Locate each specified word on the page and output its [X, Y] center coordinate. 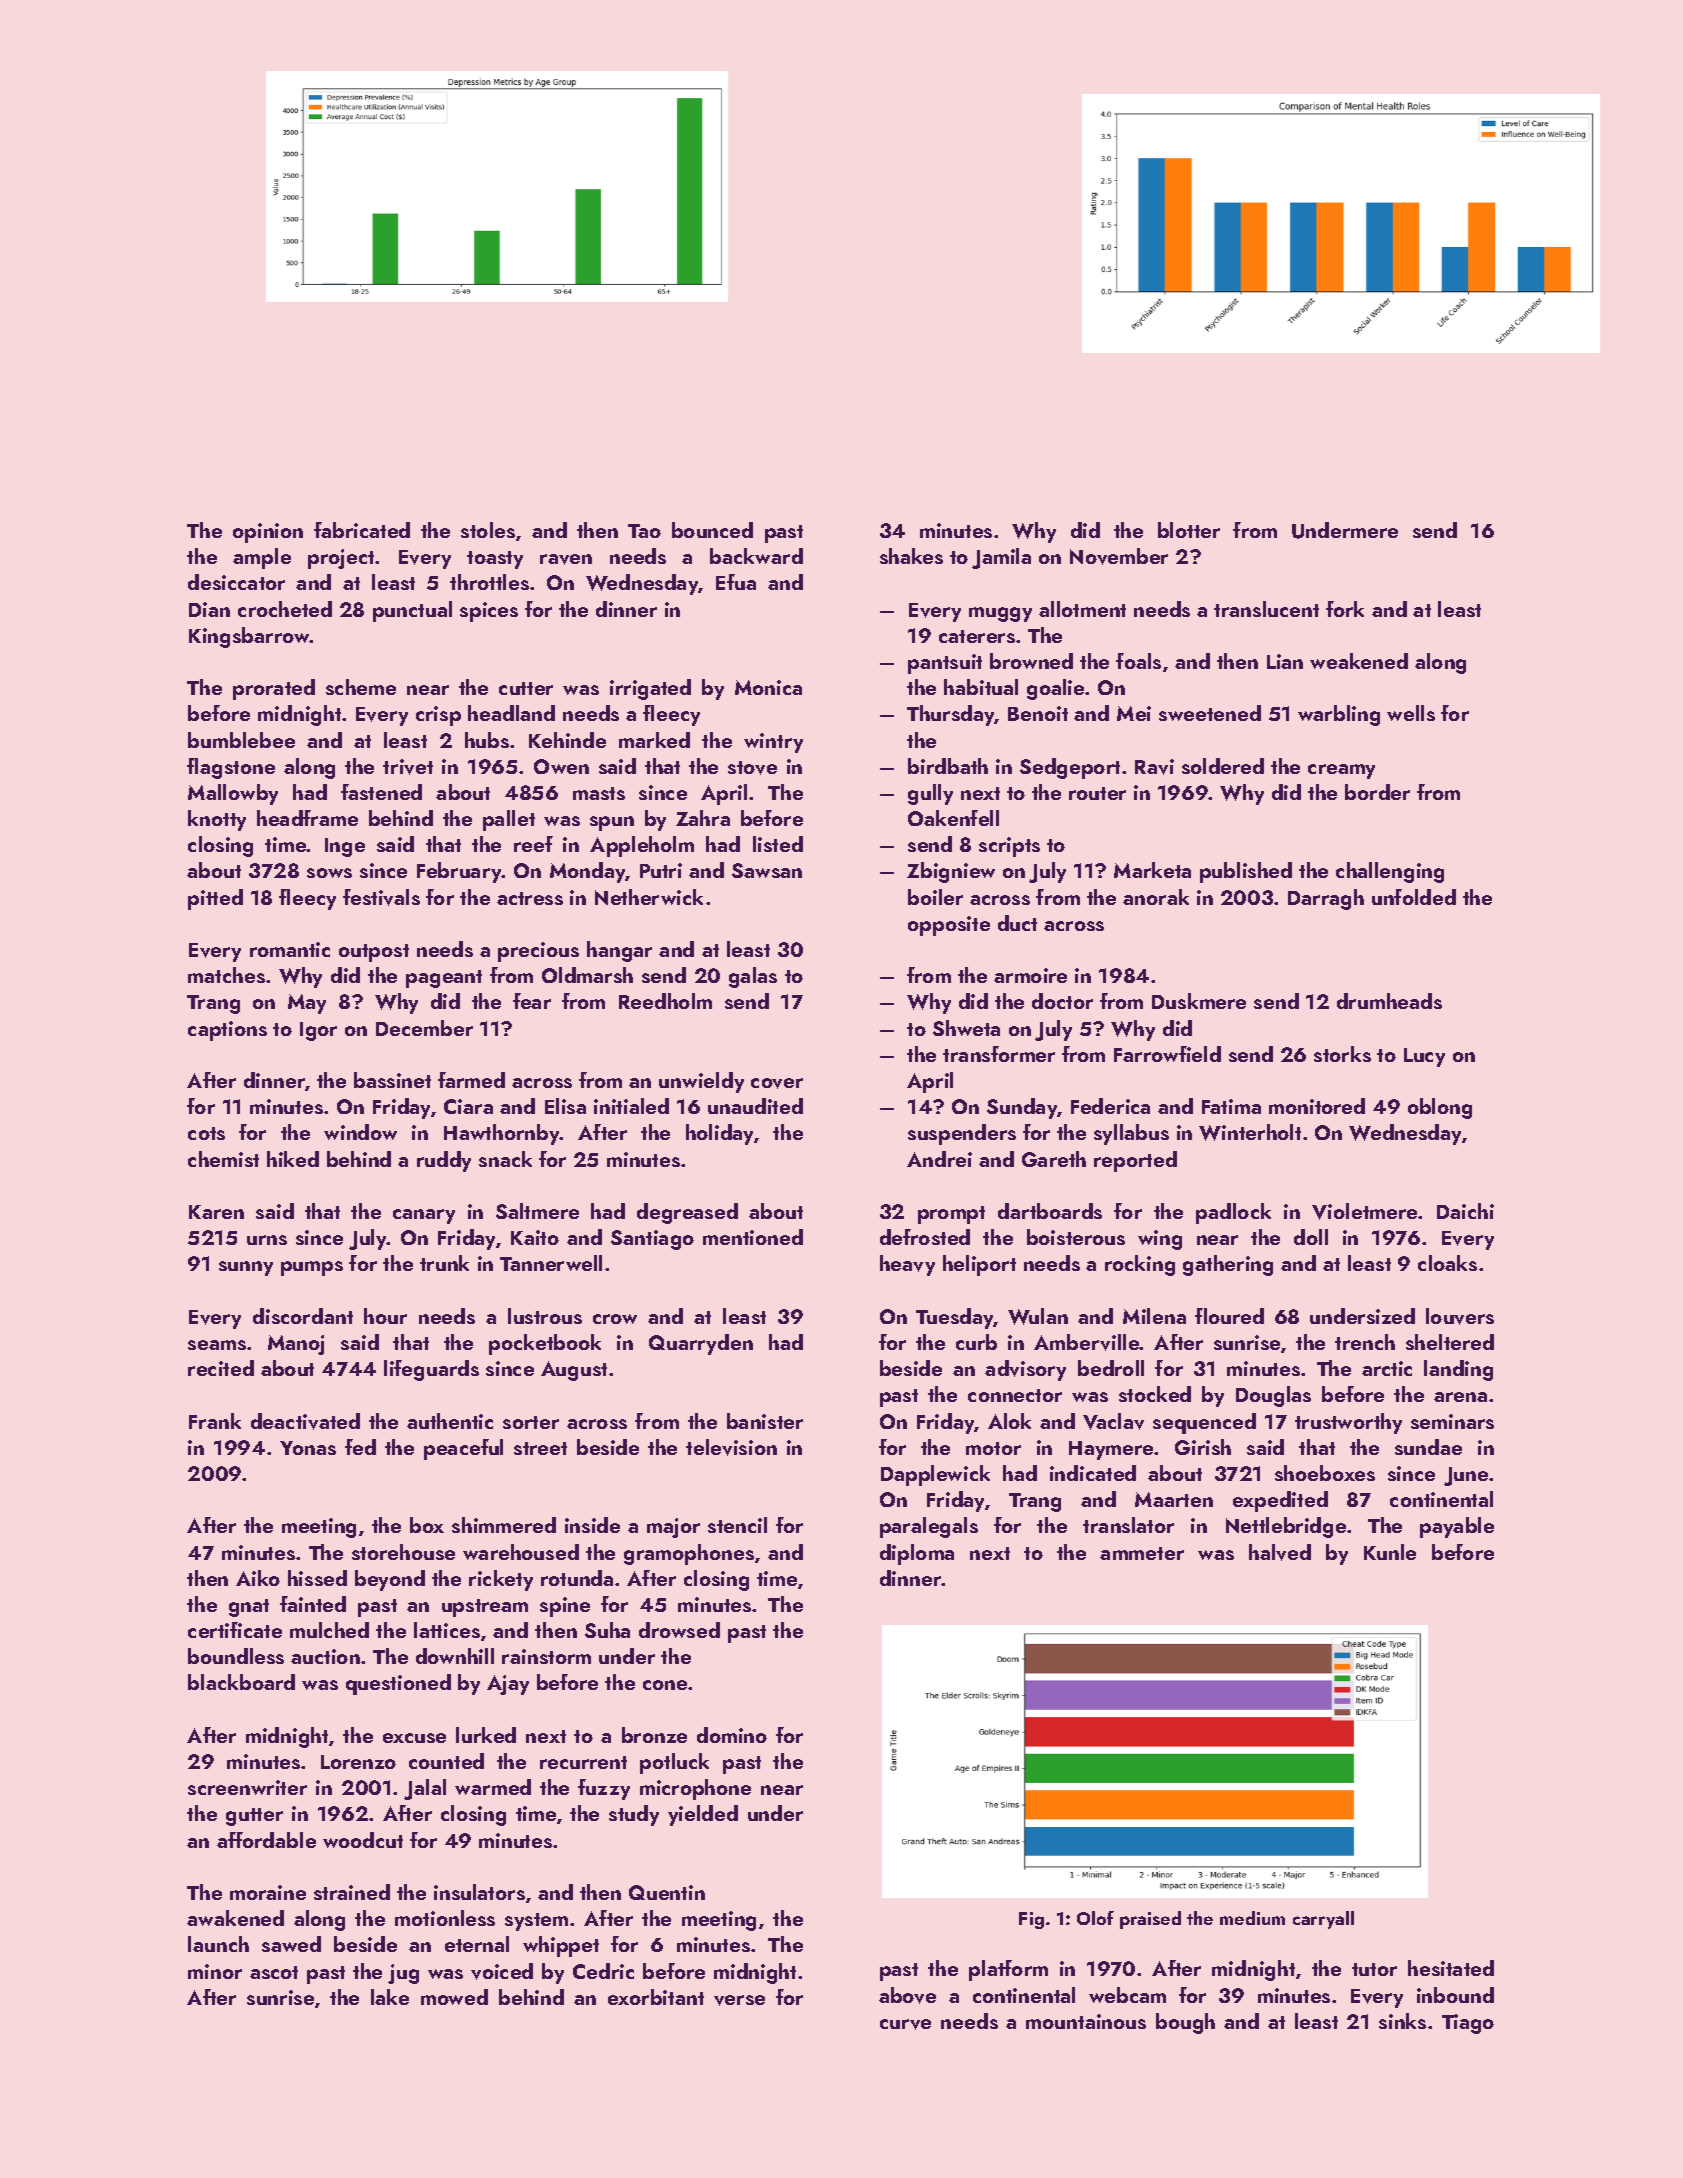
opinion [268, 533]
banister [765, 1421]
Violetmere [1364, 1211]
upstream [485, 1608]
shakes [911, 556]
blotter [1189, 530]
